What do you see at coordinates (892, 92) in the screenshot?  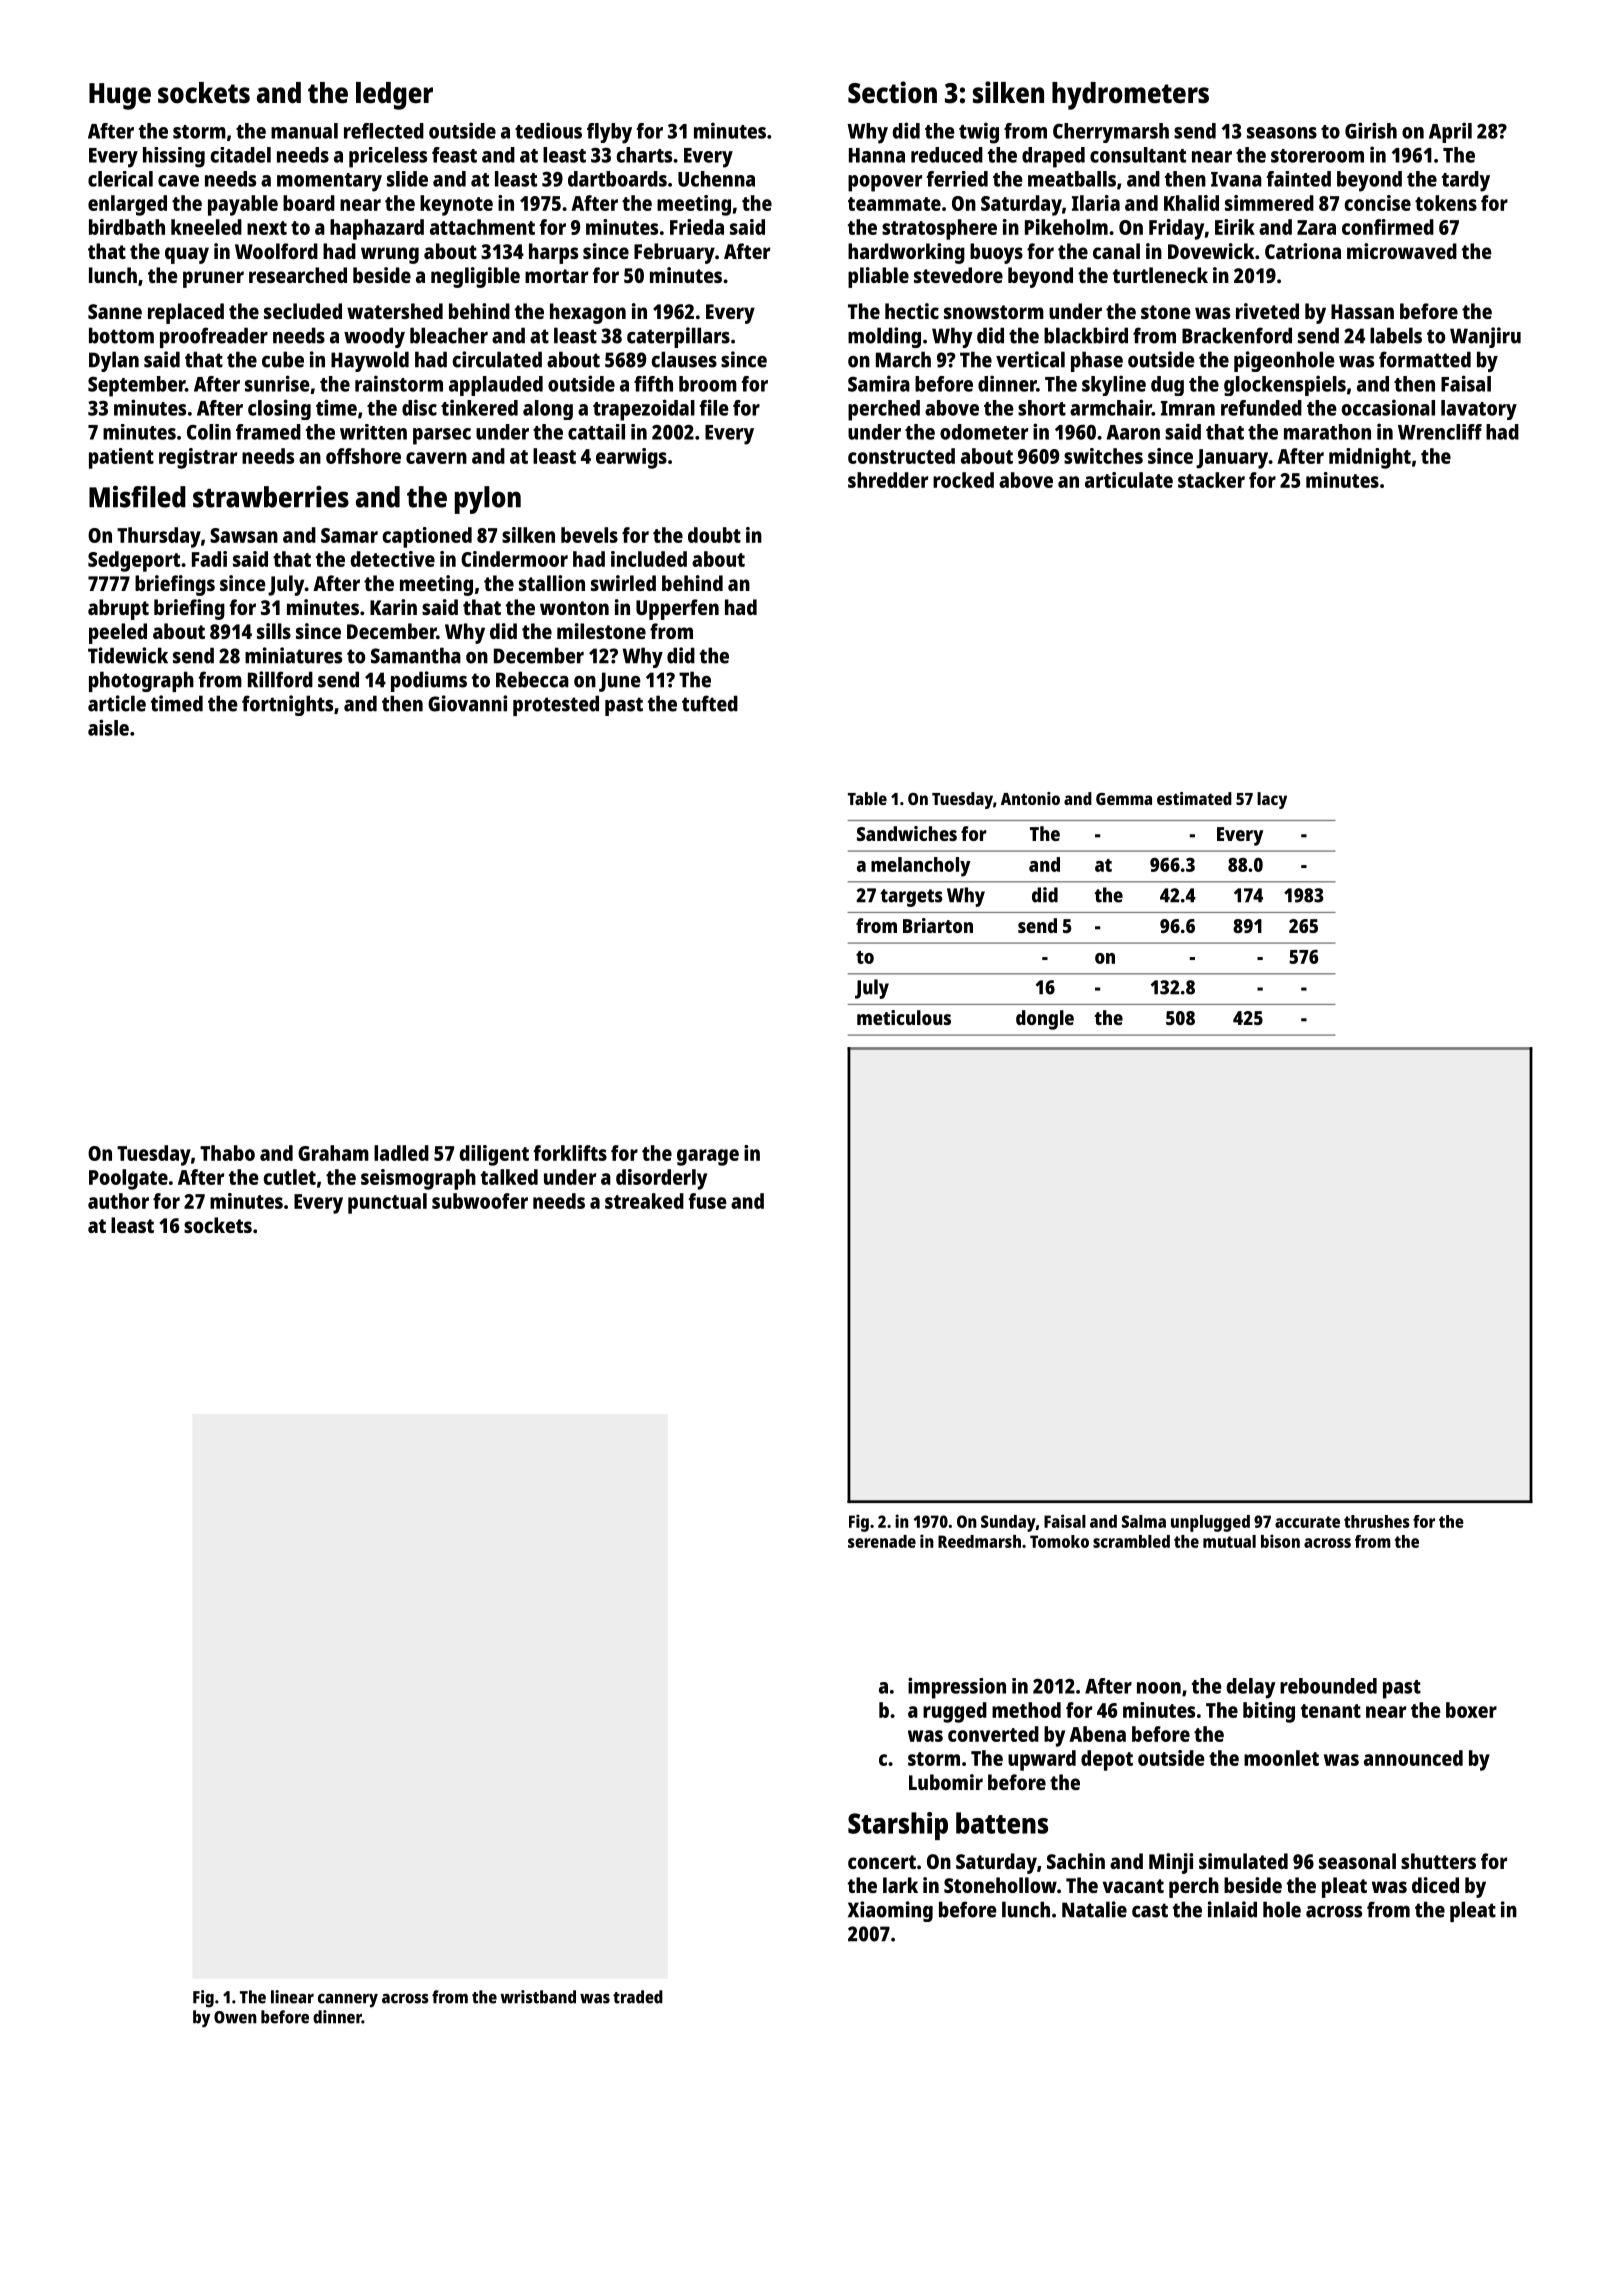 I see `Section` at bounding box center [892, 92].
